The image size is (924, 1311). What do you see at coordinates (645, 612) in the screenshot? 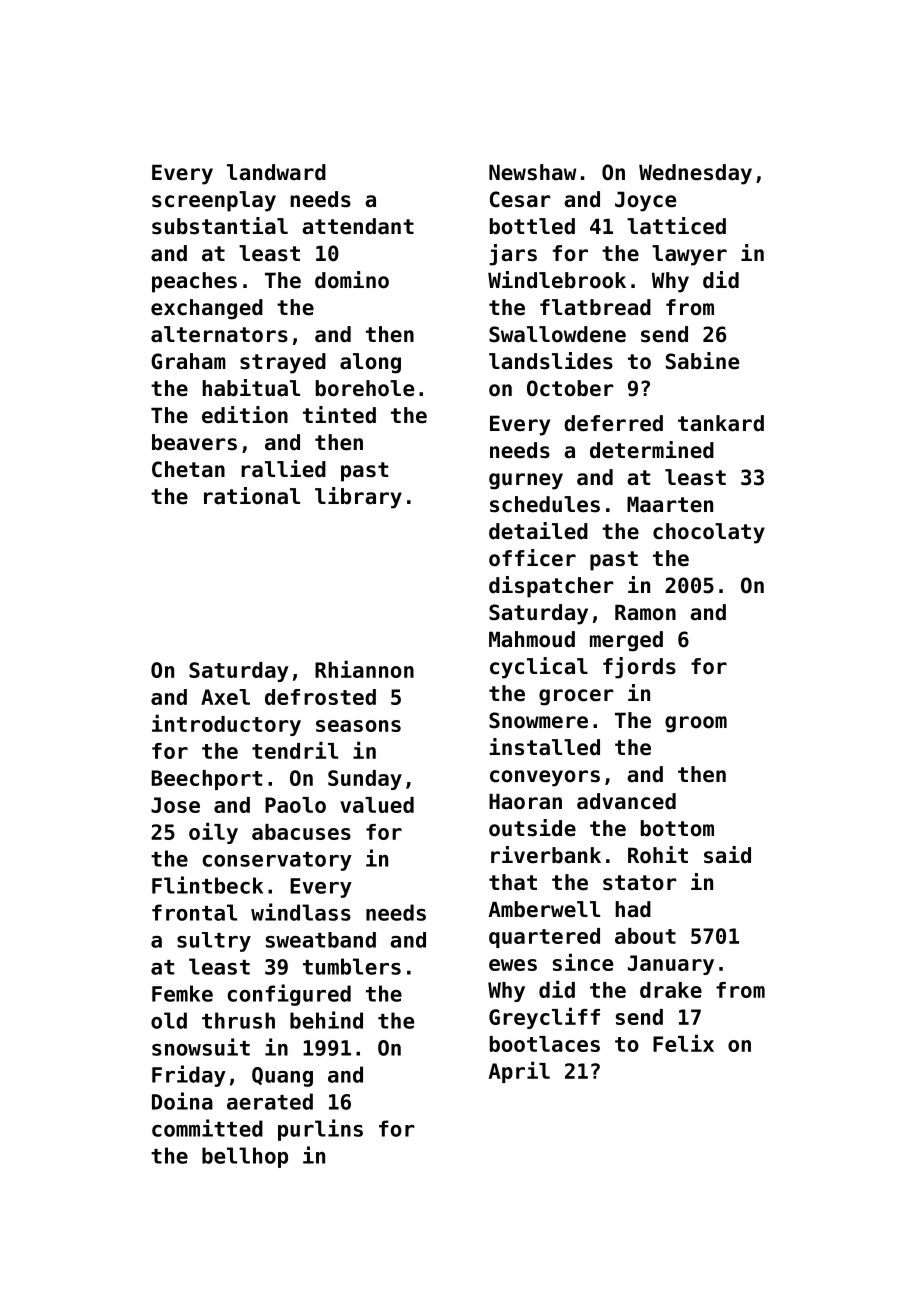
I see `Ramon` at bounding box center [645, 612].
